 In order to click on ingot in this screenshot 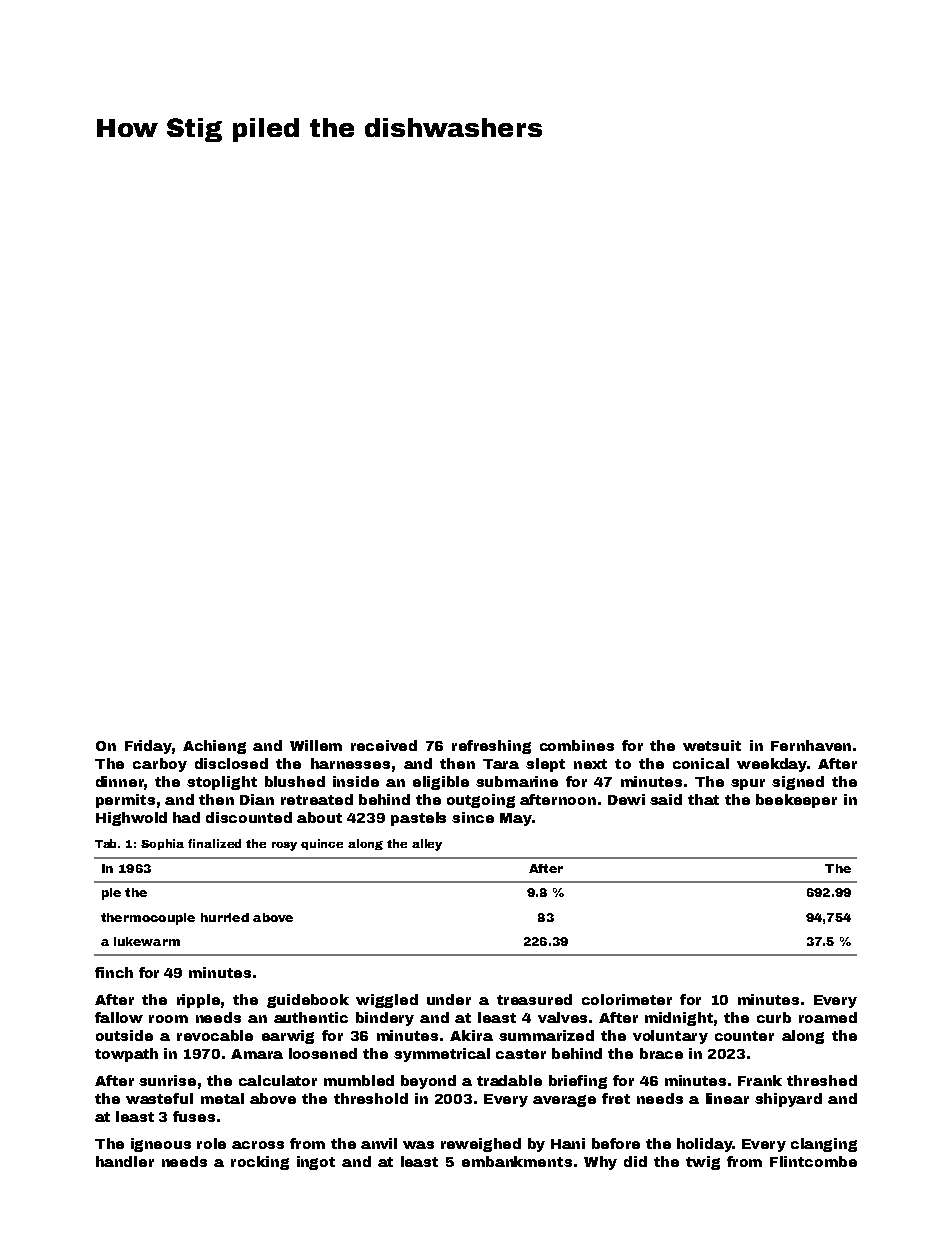, I will do `click(316, 1163)`.
